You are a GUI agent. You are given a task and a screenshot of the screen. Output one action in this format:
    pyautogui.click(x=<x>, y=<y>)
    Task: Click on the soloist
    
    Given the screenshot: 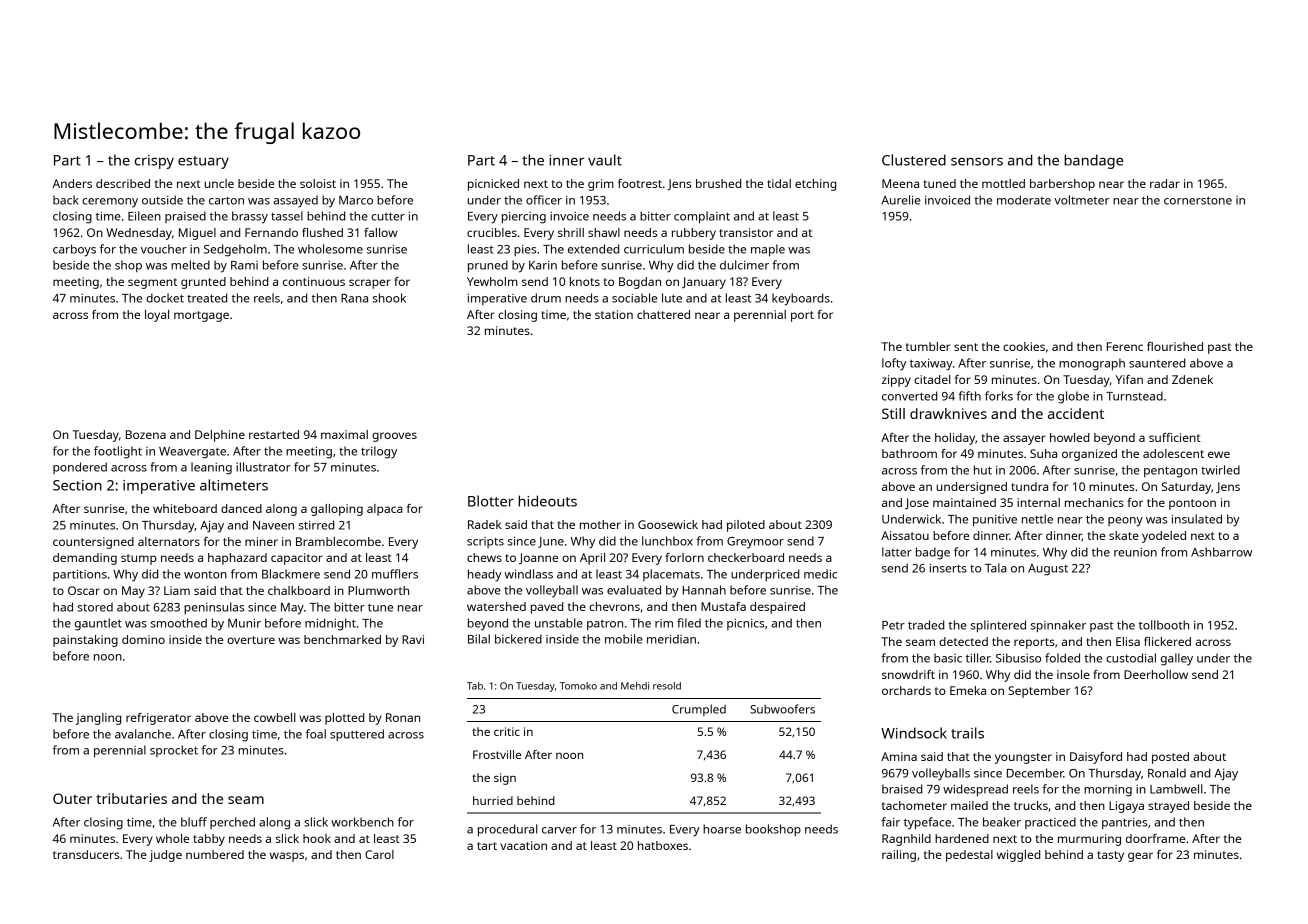 What is the action you would take?
    pyautogui.click(x=318, y=183)
